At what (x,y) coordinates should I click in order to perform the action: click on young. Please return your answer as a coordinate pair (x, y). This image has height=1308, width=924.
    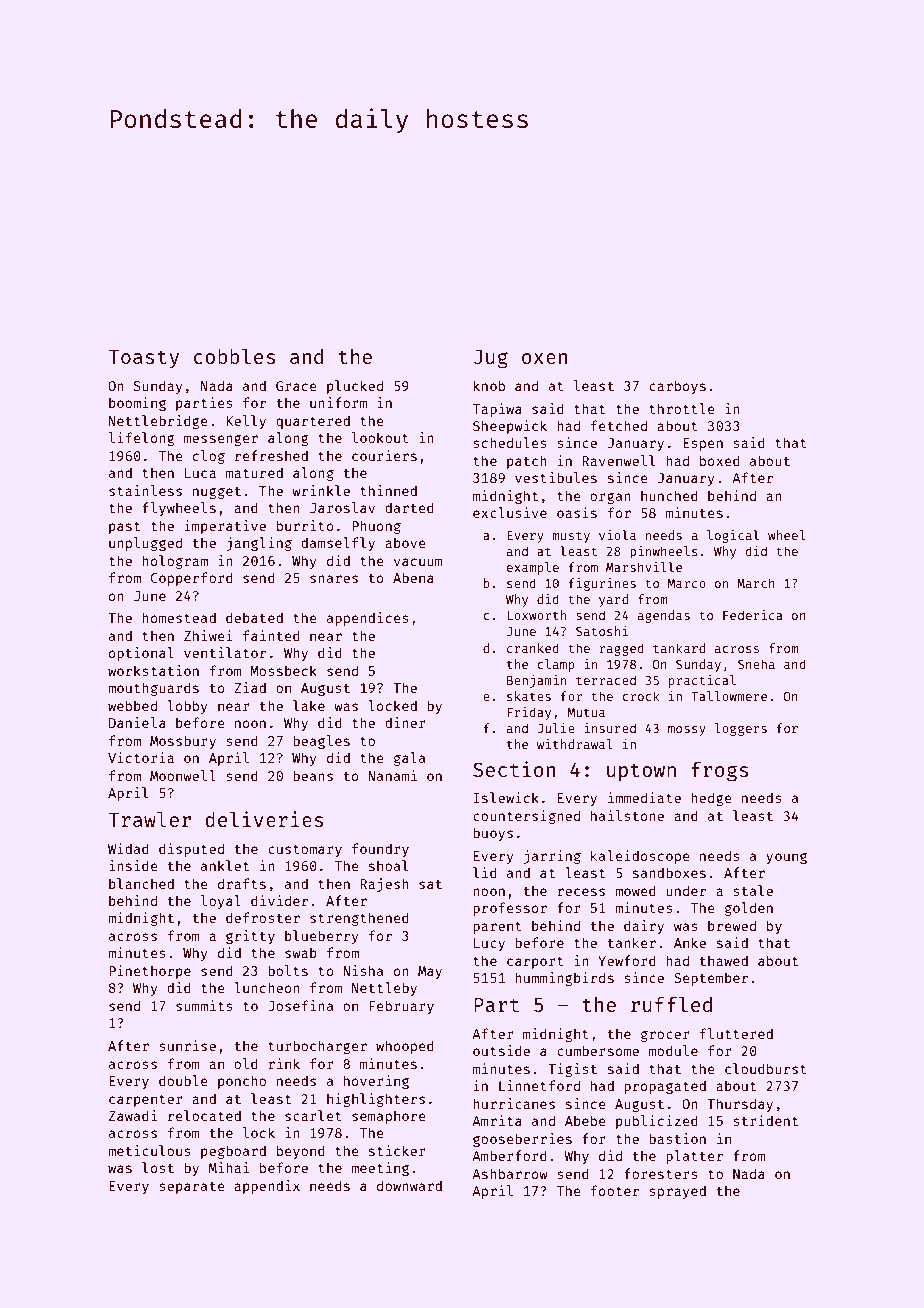
    Looking at the image, I should click on (786, 858).
